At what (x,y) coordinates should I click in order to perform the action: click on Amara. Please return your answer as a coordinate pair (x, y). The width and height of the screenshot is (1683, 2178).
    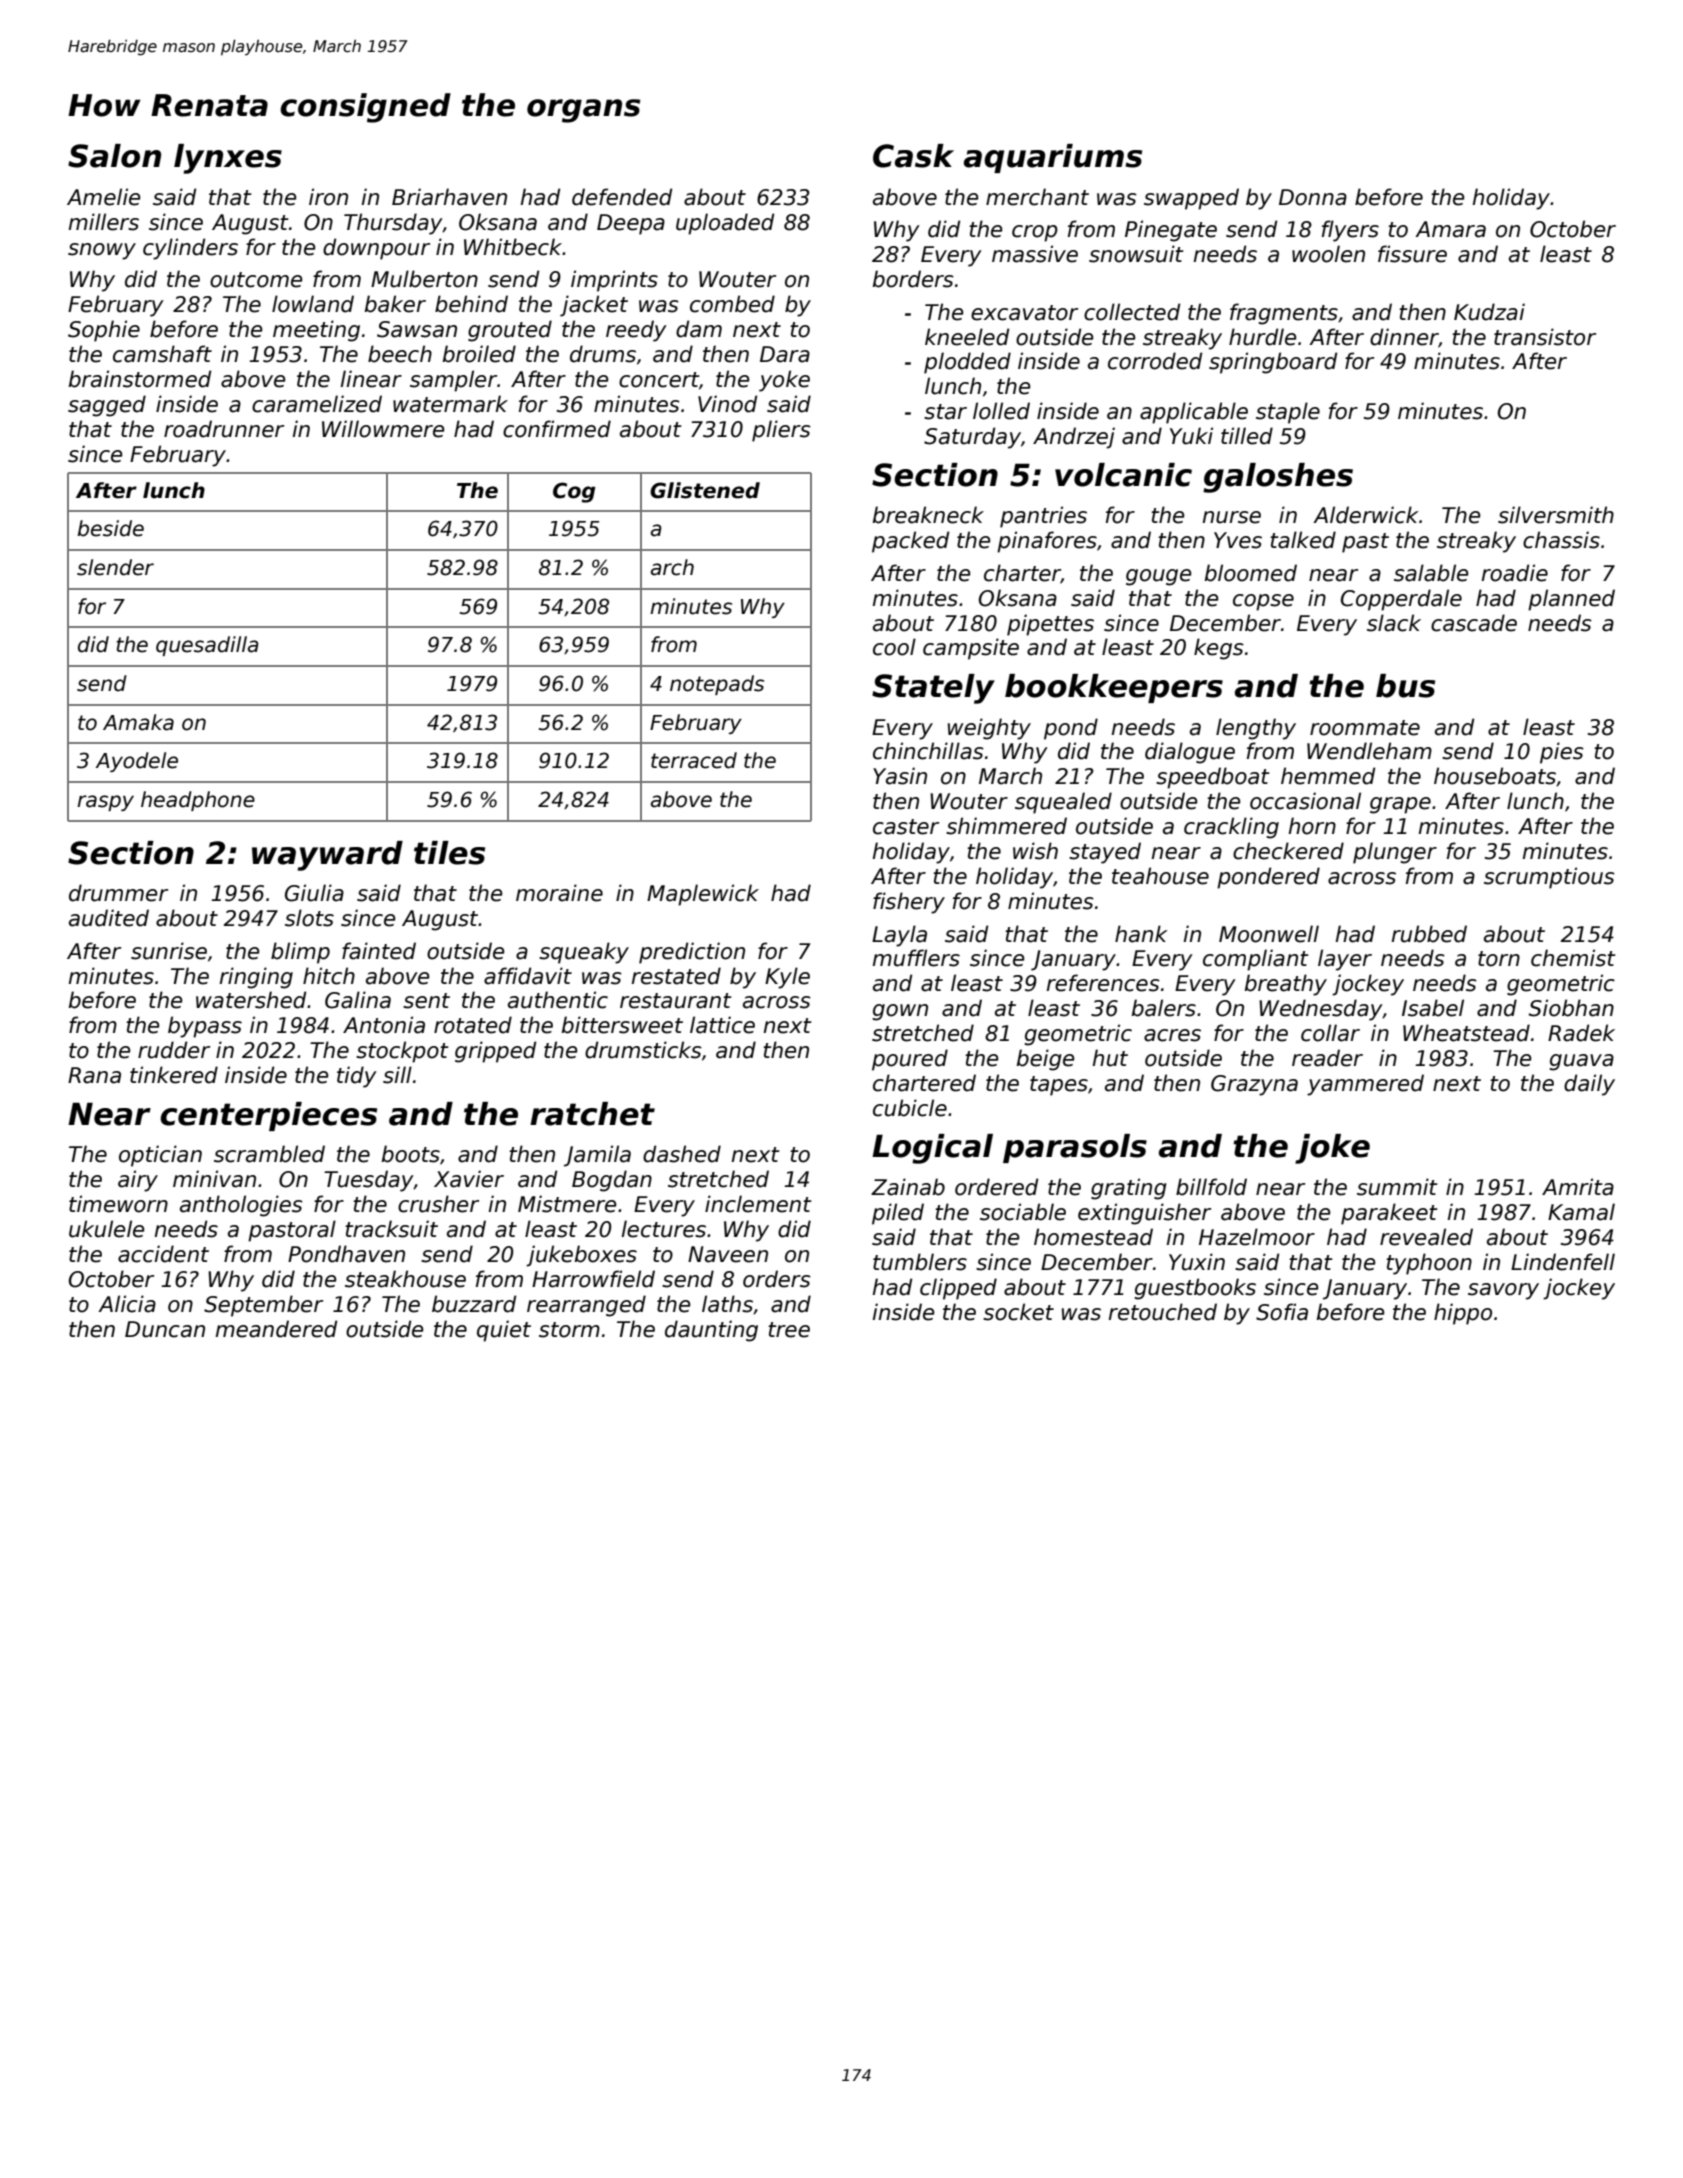
    Looking at the image, I should click on (1450, 229).
